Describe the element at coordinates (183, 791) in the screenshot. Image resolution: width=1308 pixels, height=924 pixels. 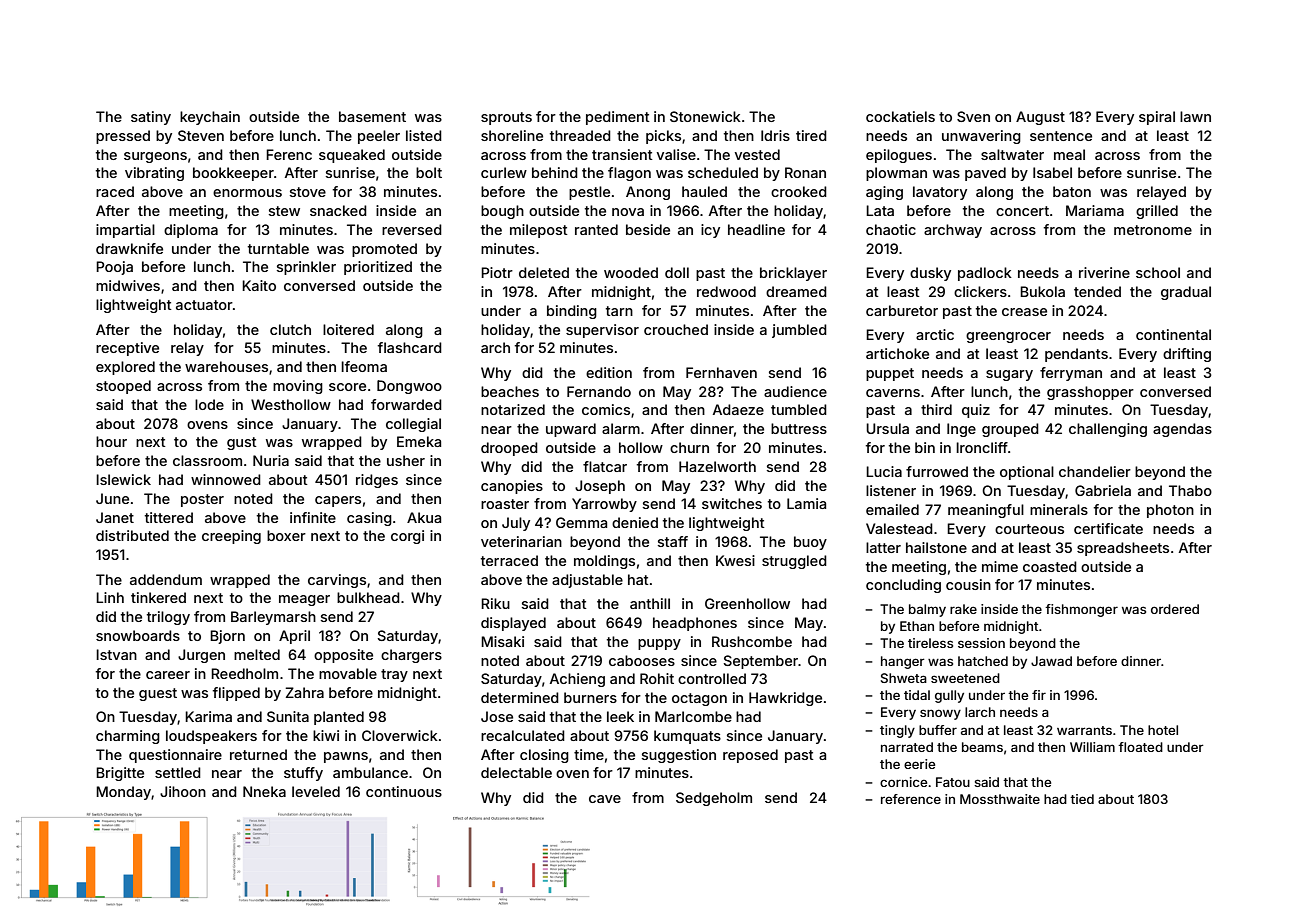
I see `Jihoon` at that location.
